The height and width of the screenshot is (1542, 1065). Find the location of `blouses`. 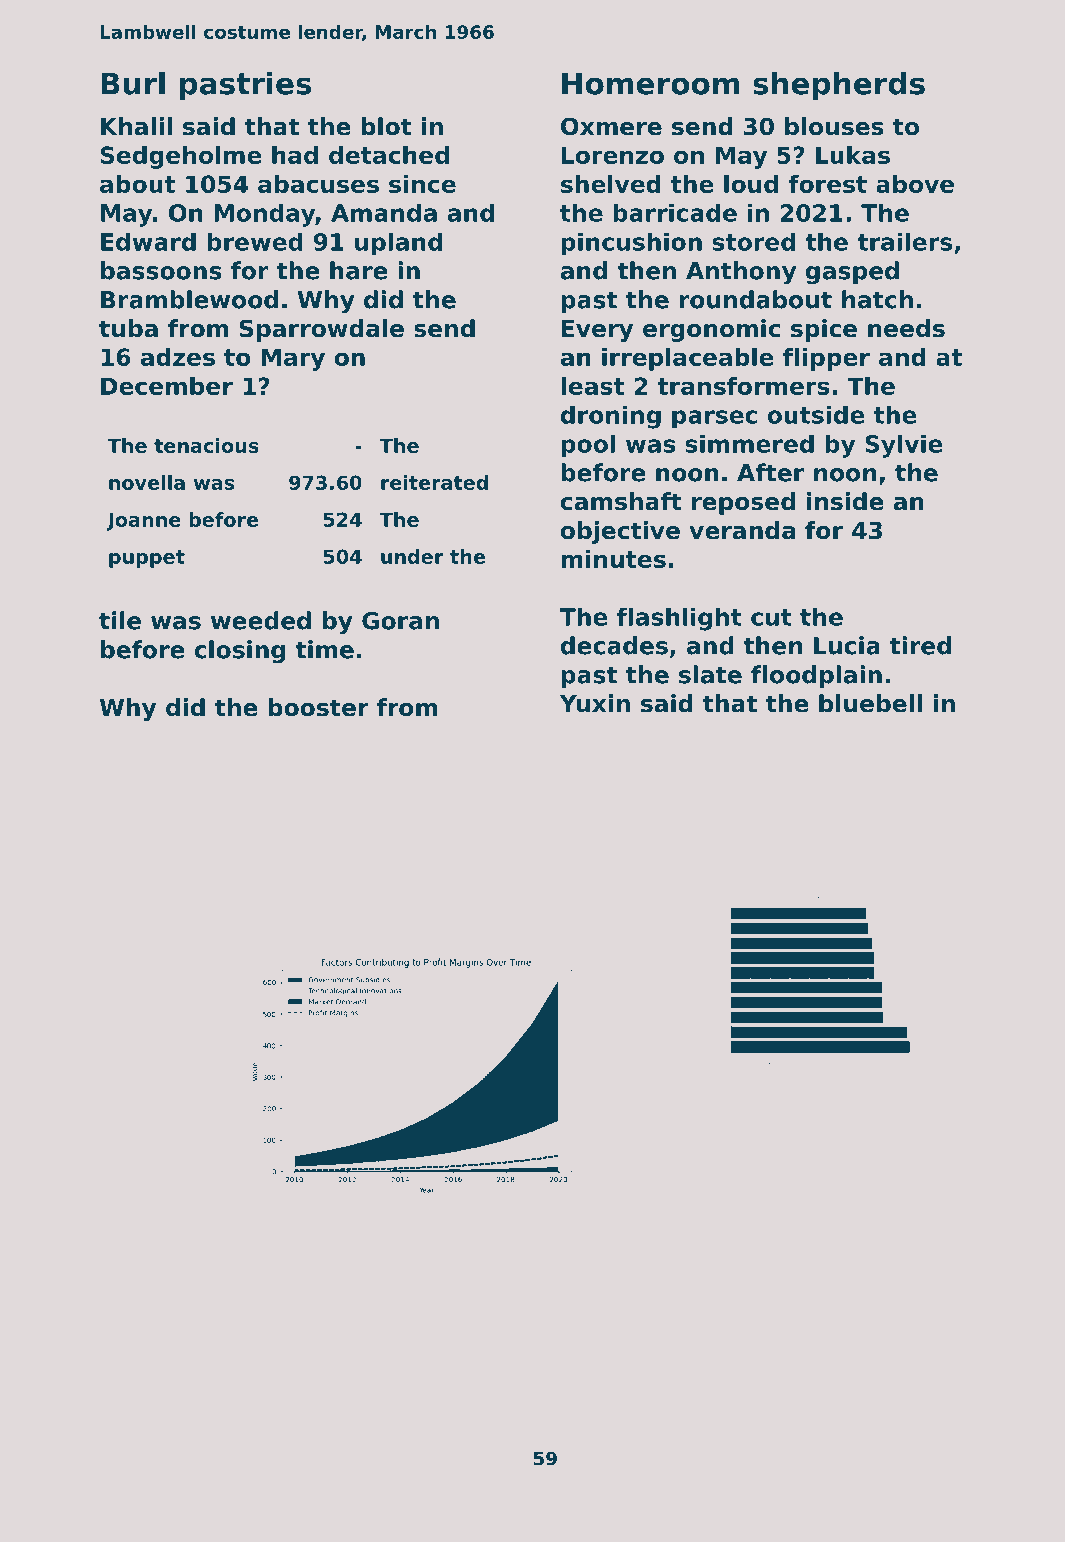

blouses is located at coordinates (834, 126).
